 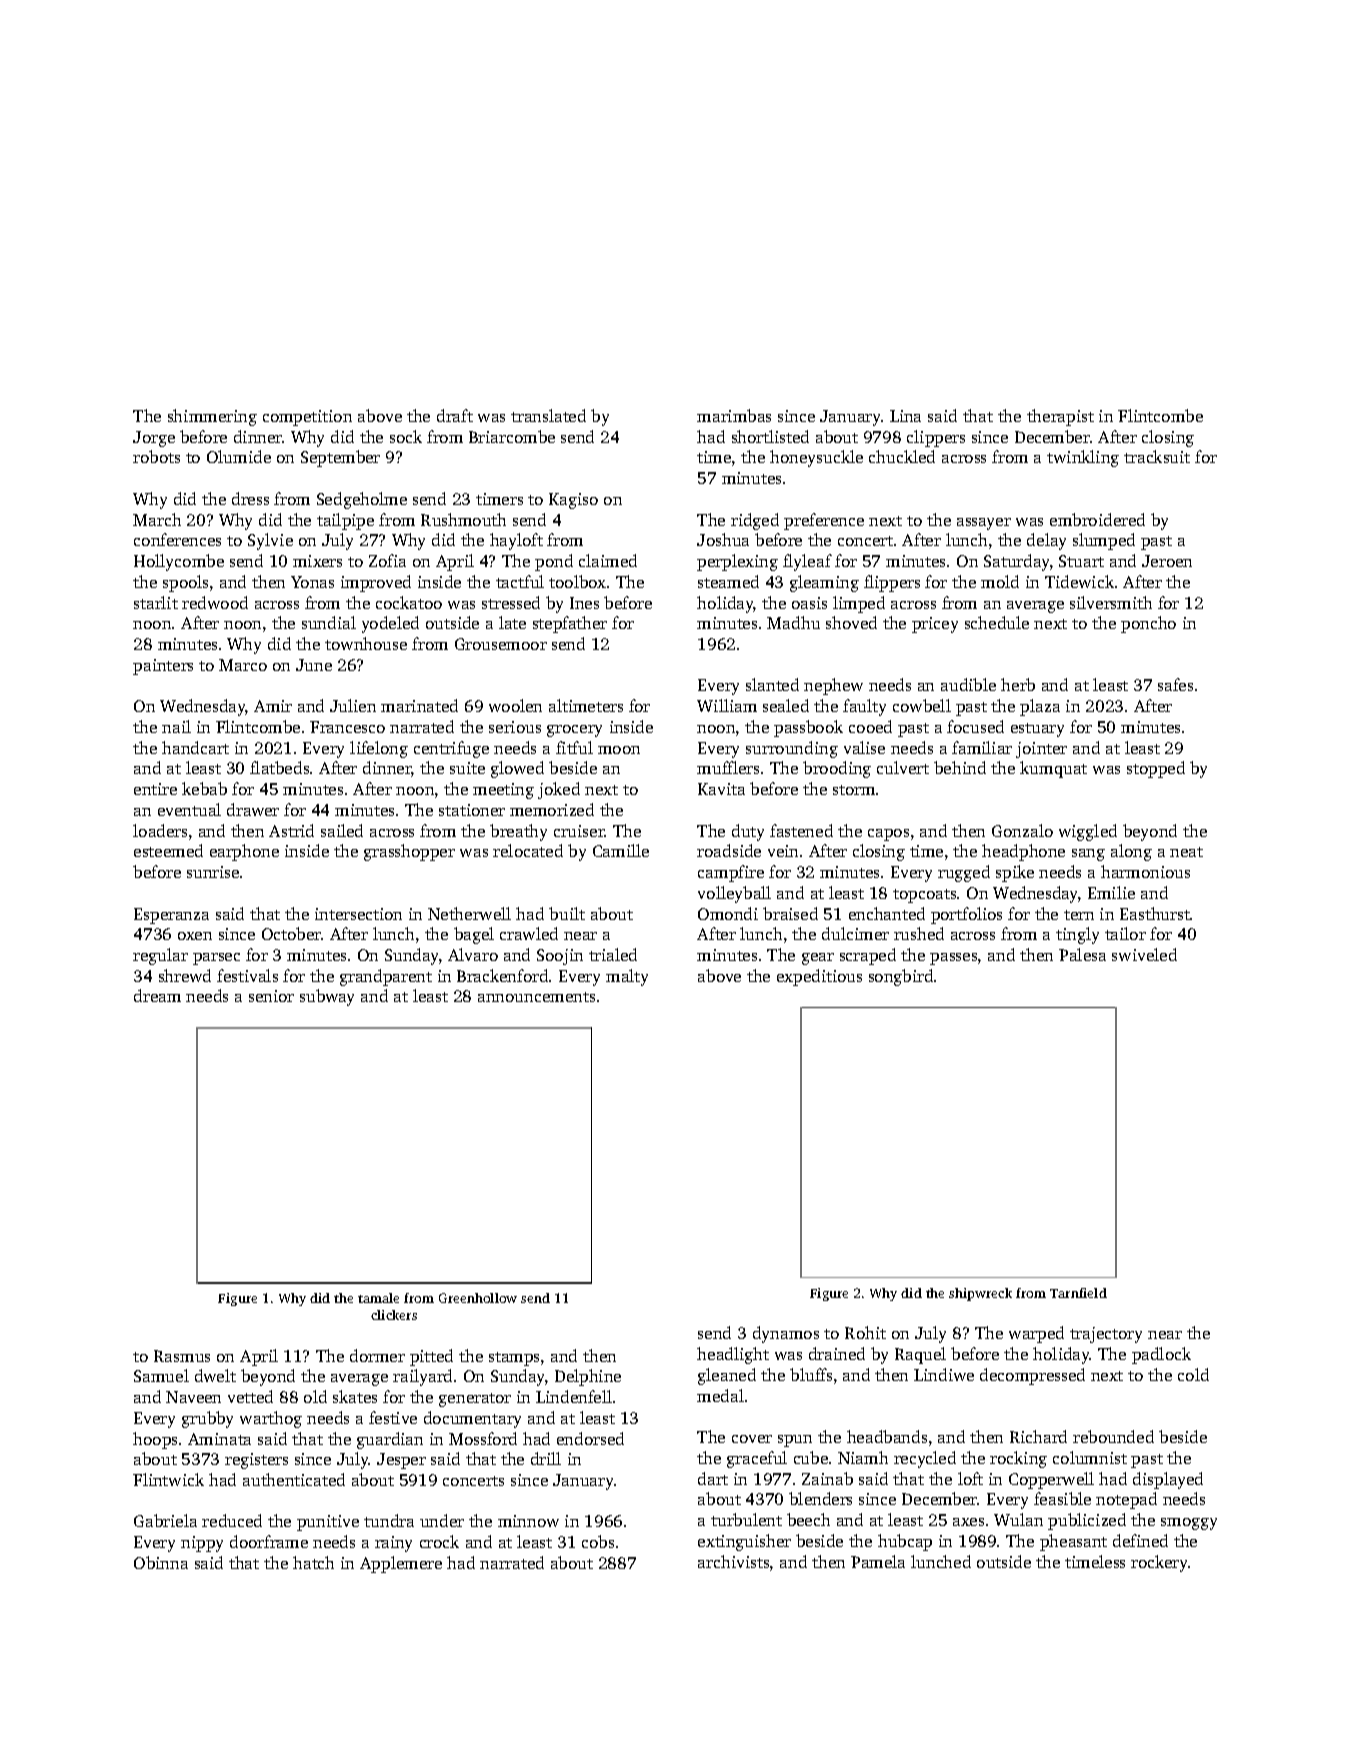 What do you see at coordinates (1060, 417) in the document?
I see `therapist` at bounding box center [1060, 417].
